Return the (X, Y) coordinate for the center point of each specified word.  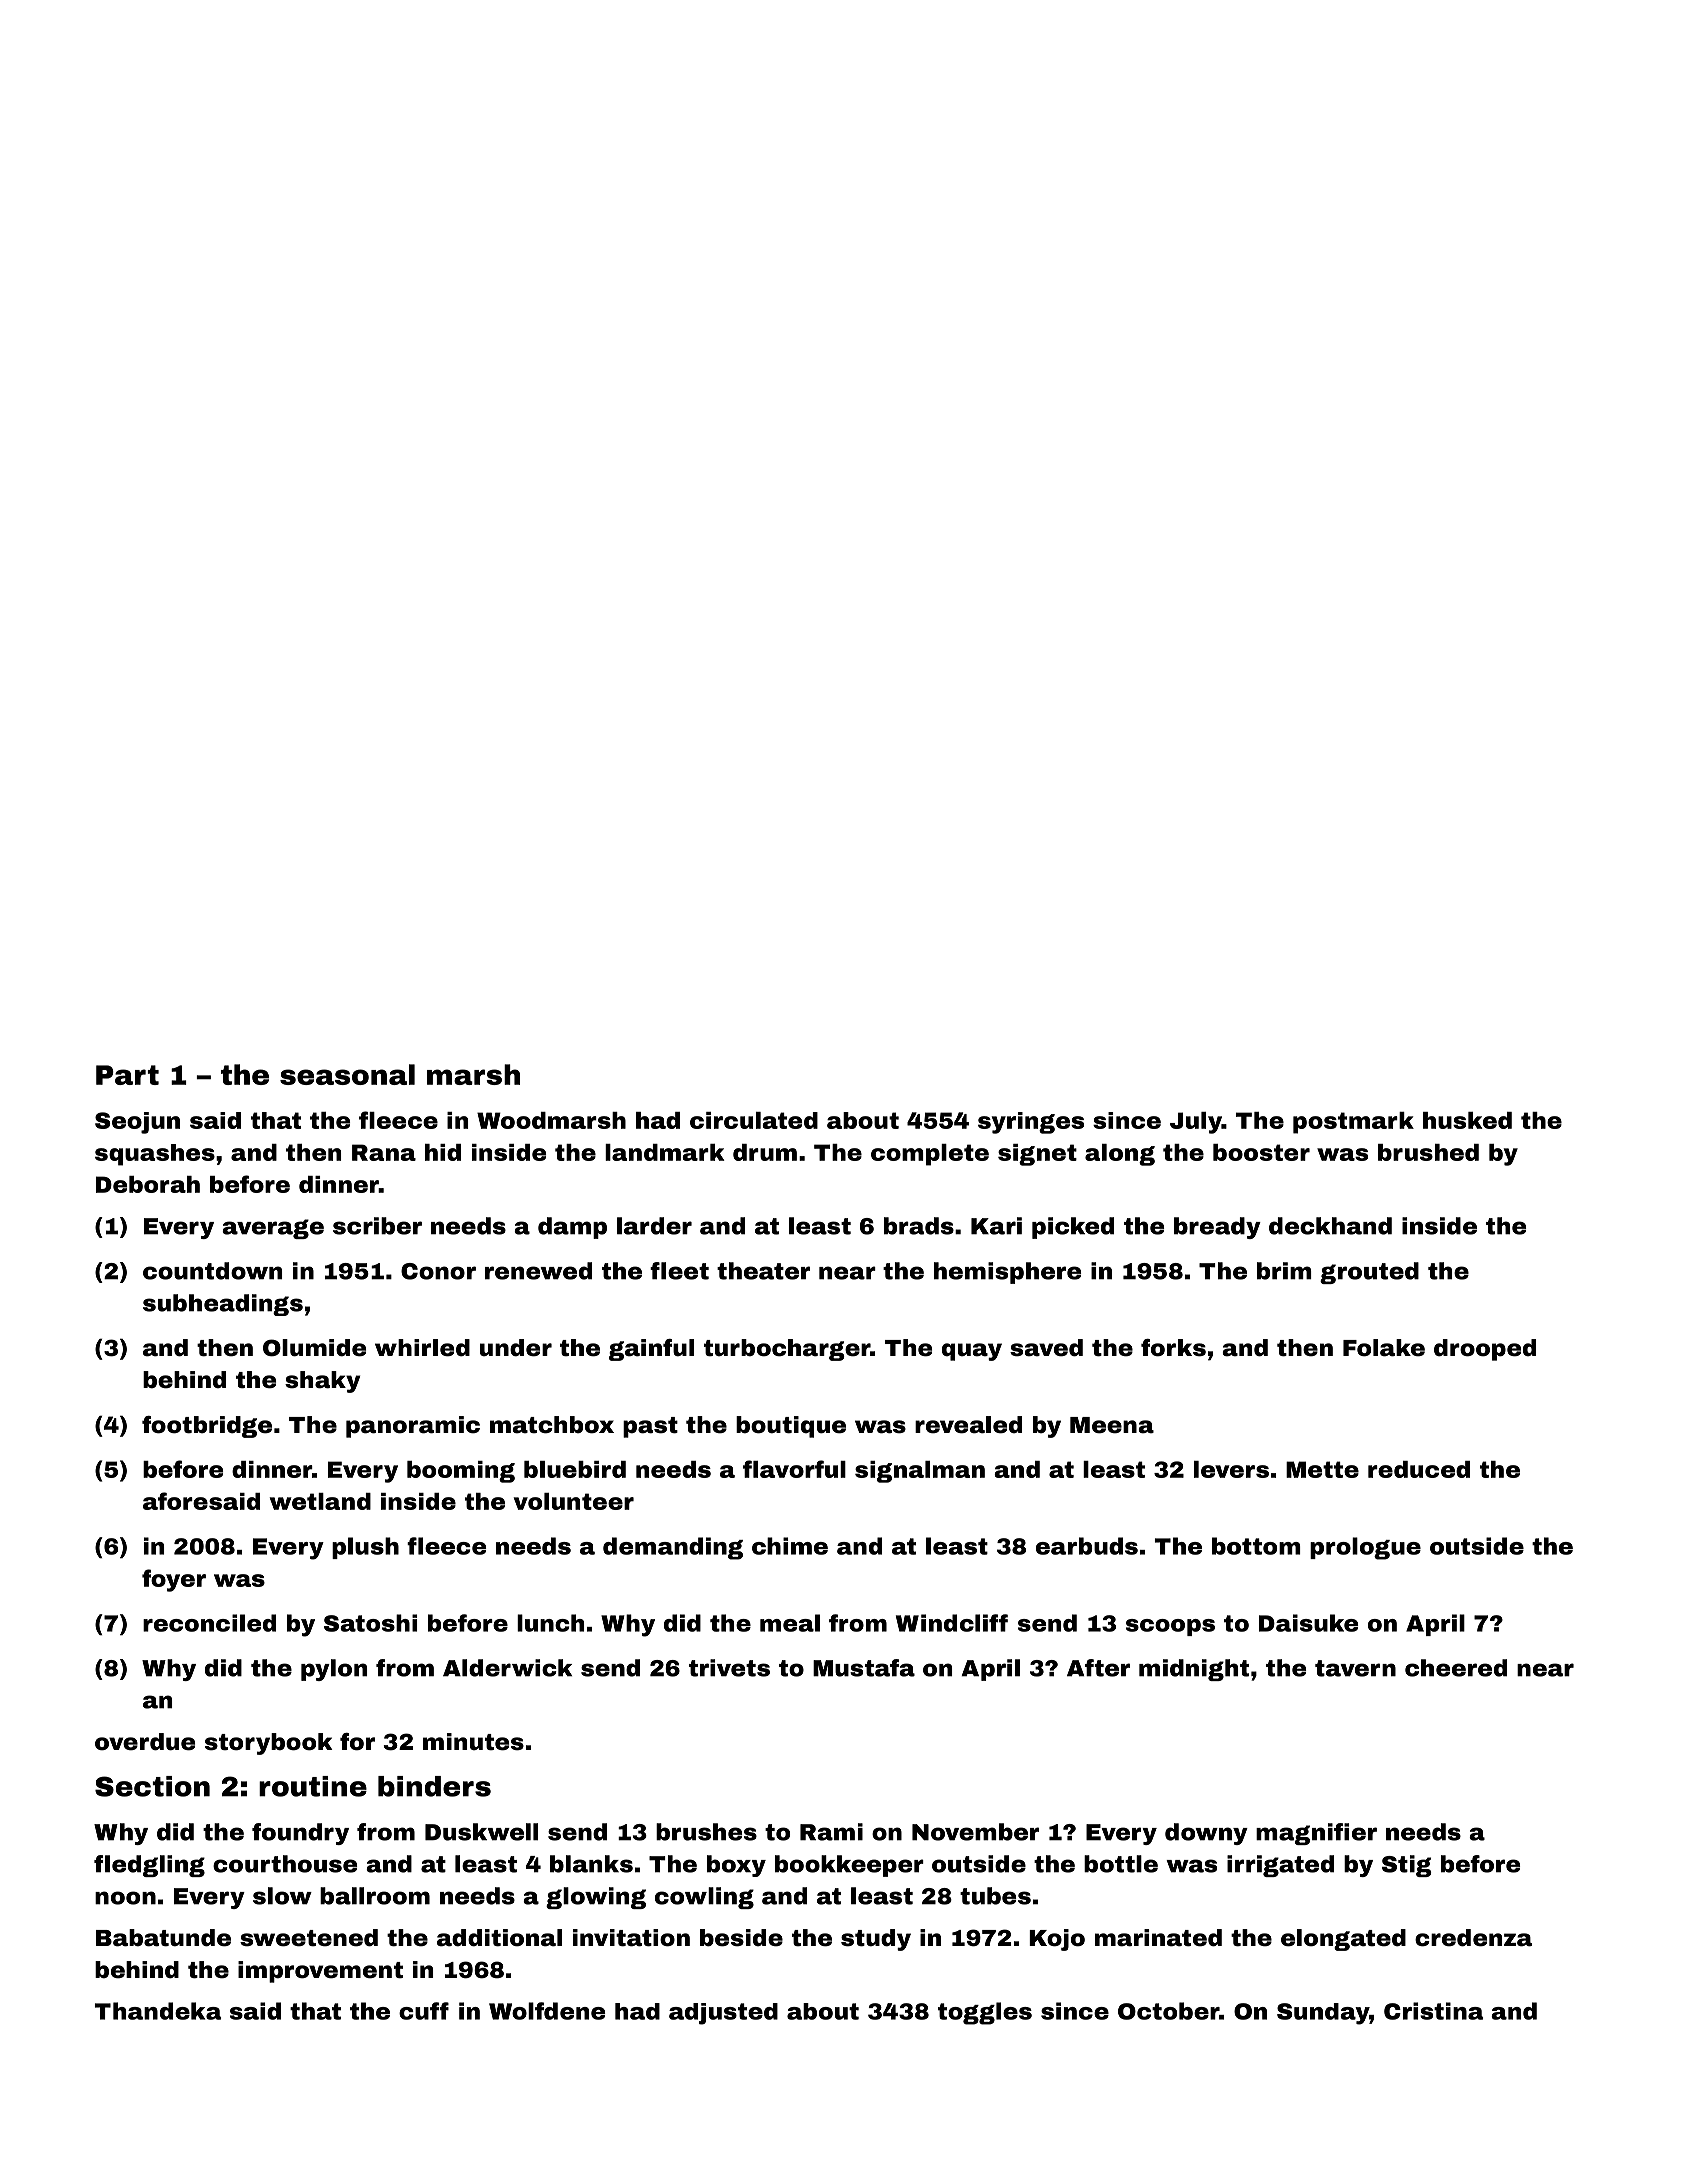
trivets (729, 1668)
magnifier (1316, 1834)
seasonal (347, 1074)
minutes (473, 1742)
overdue (145, 1742)
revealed (968, 1425)
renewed (538, 1271)
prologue (1365, 1548)
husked (1467, 1120)
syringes (1031, 1123)
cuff (424, 2011)
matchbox (552, 1425)
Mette (1322, 1469)
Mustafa (864, 1668)
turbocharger (787, 1350)
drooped (1485, 1350)
